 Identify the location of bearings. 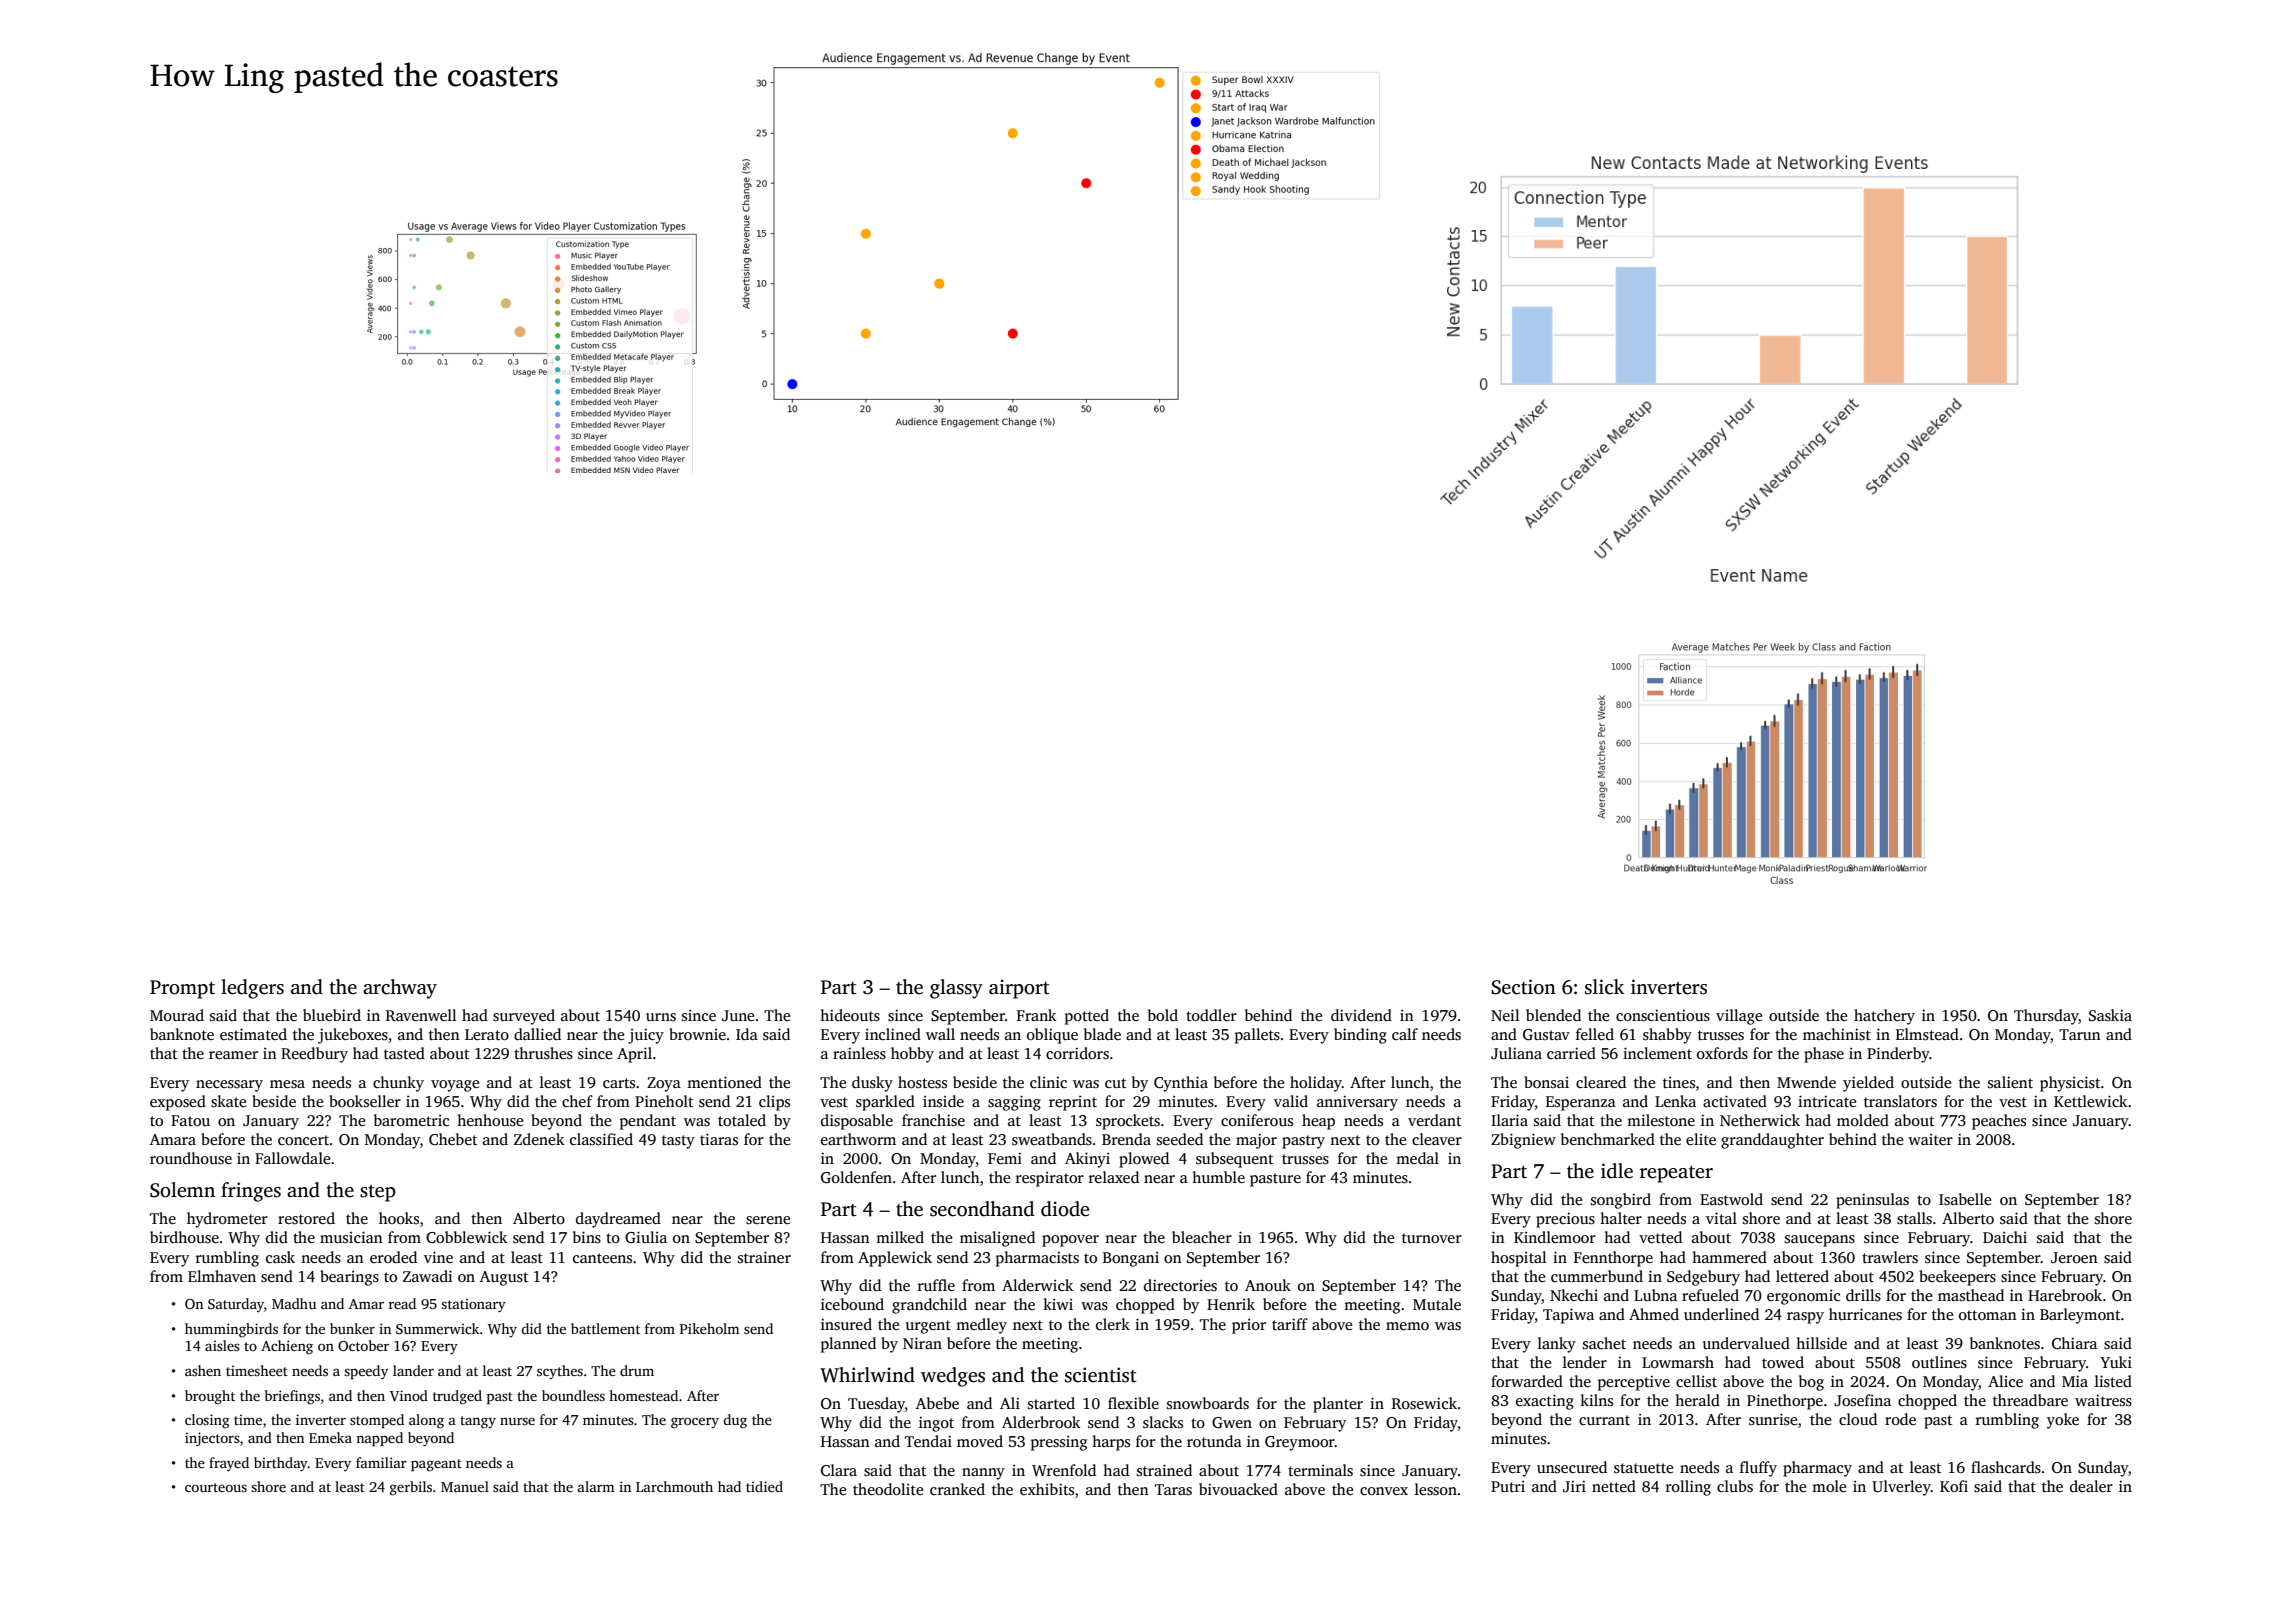
(349, 1278).
